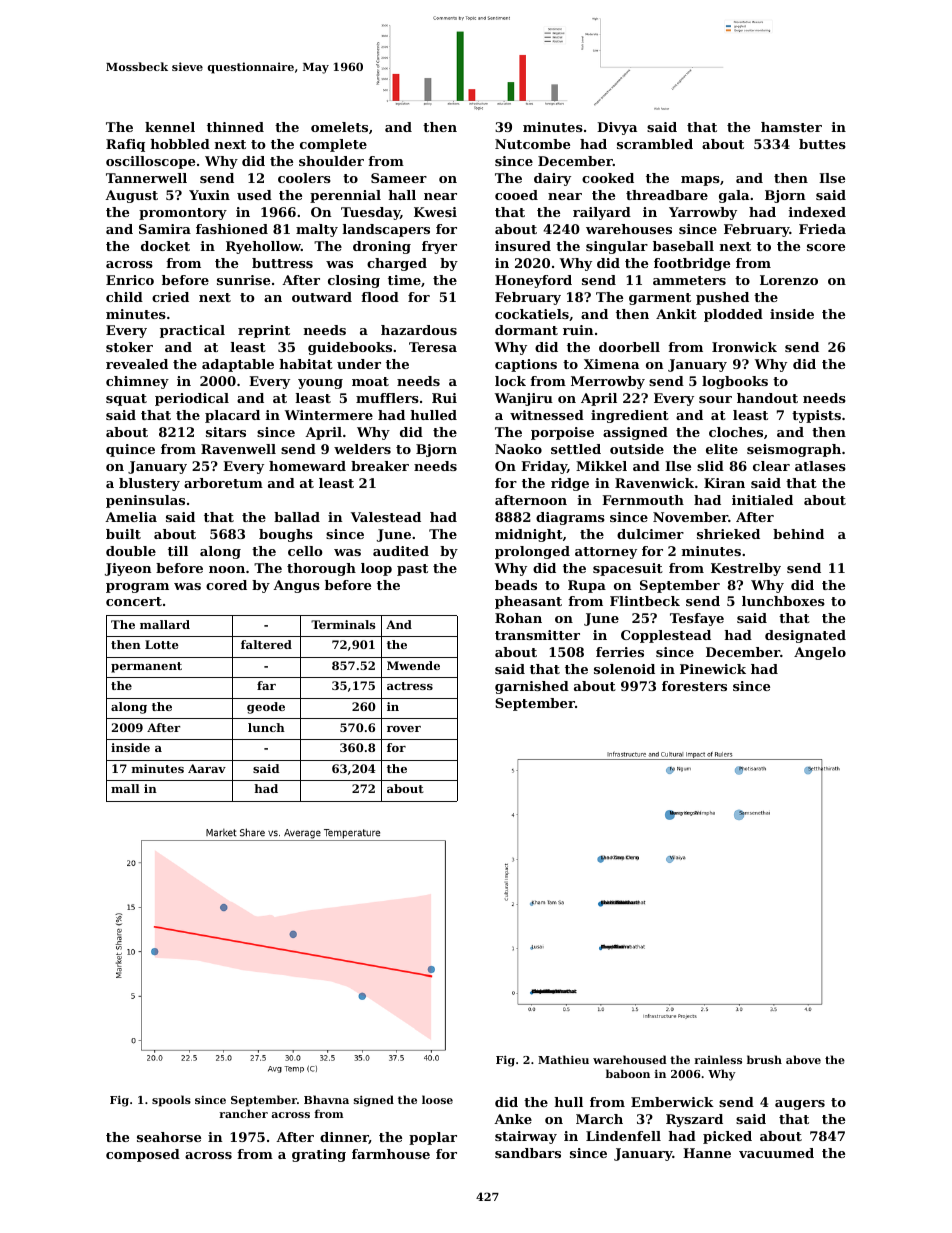 The width and height of the document is (952, 1233). What do you see at coordinates (798, 534) in the document?
I see `behind` at bounding box center [798, 534].
